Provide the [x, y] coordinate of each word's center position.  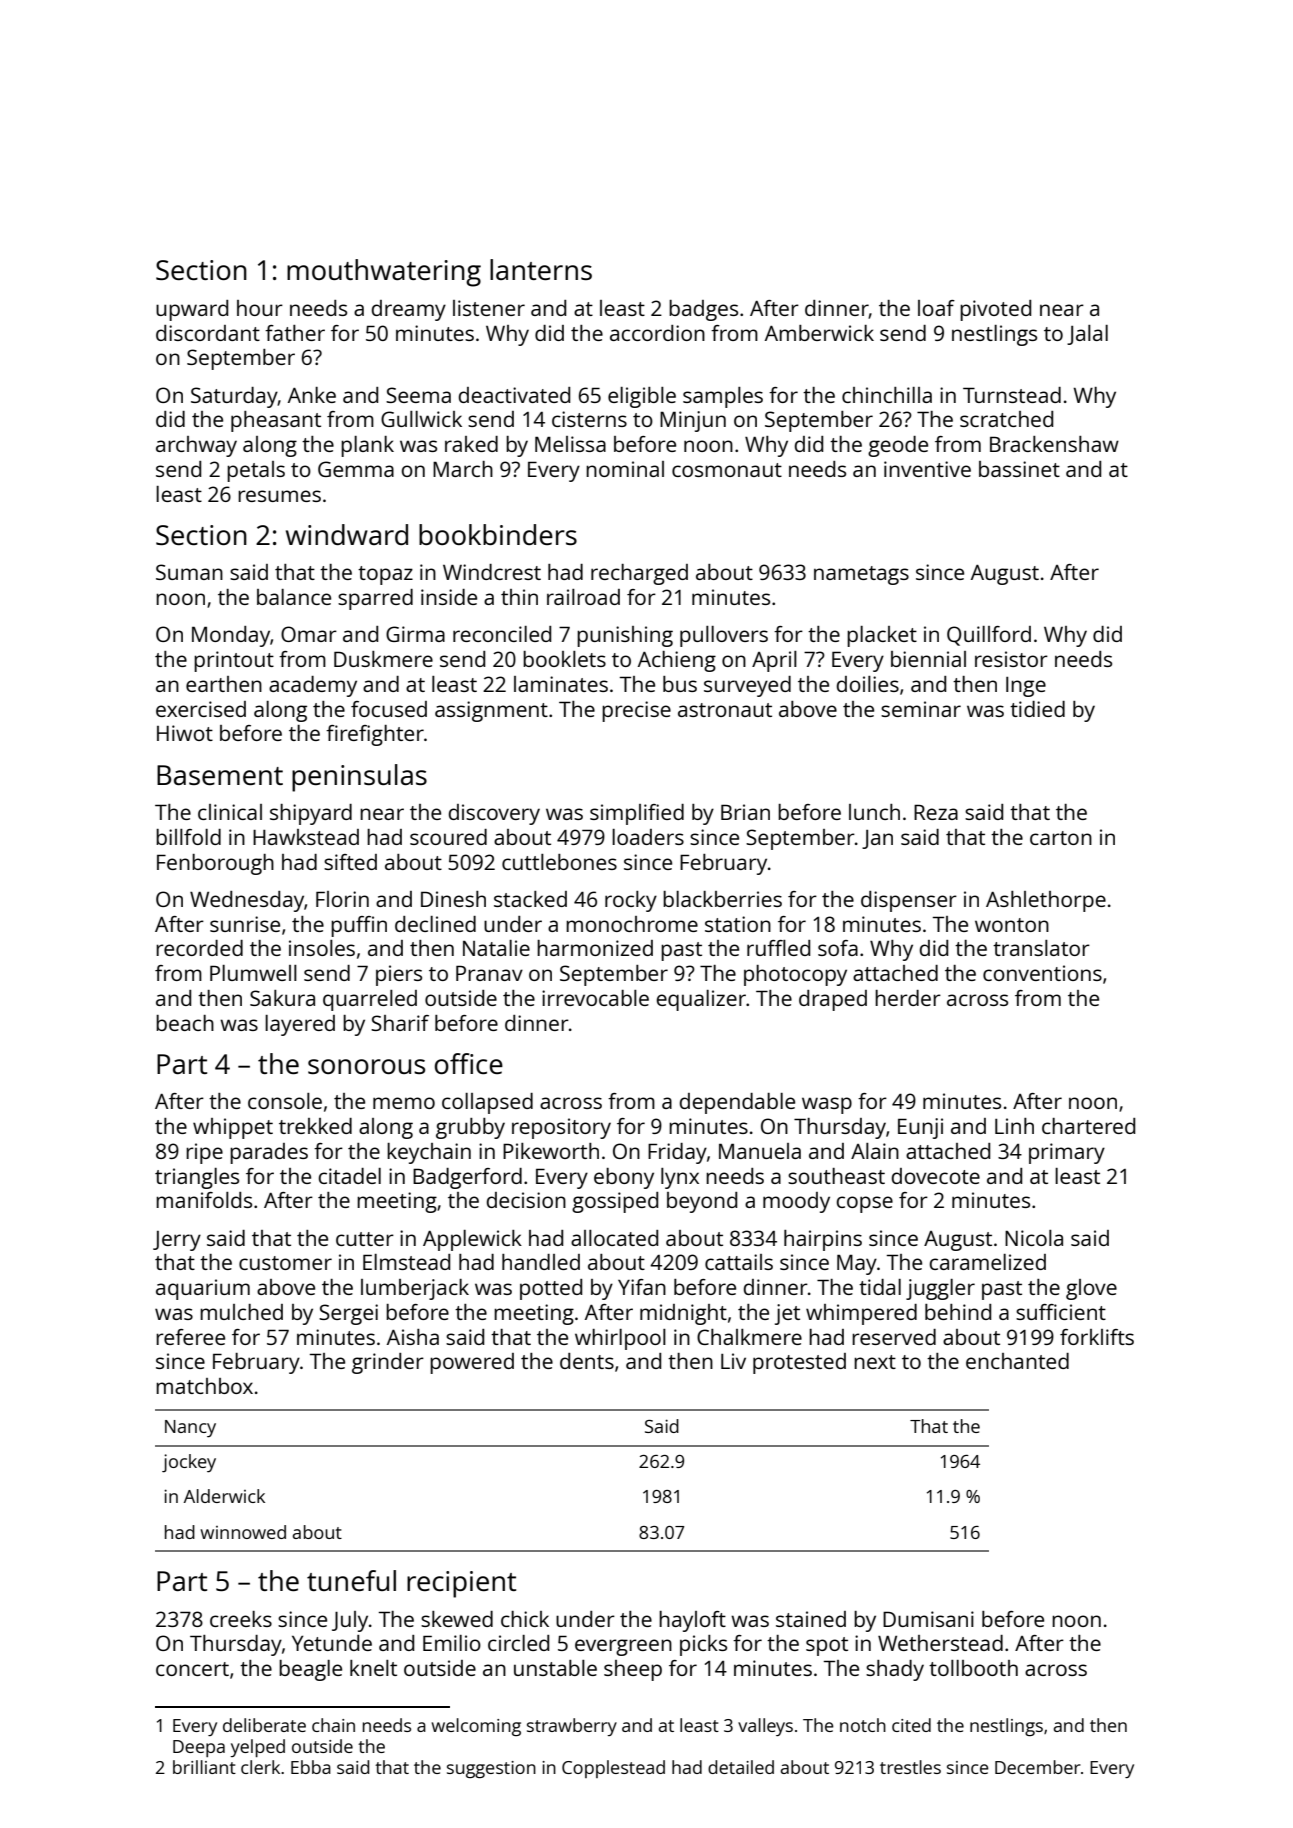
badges [703, 310]
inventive [927, 469]
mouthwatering [384, 273]
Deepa [199, 1748]
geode [898, 446]
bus [680, 684]
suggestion [491, 1769]
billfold [188, 837]
